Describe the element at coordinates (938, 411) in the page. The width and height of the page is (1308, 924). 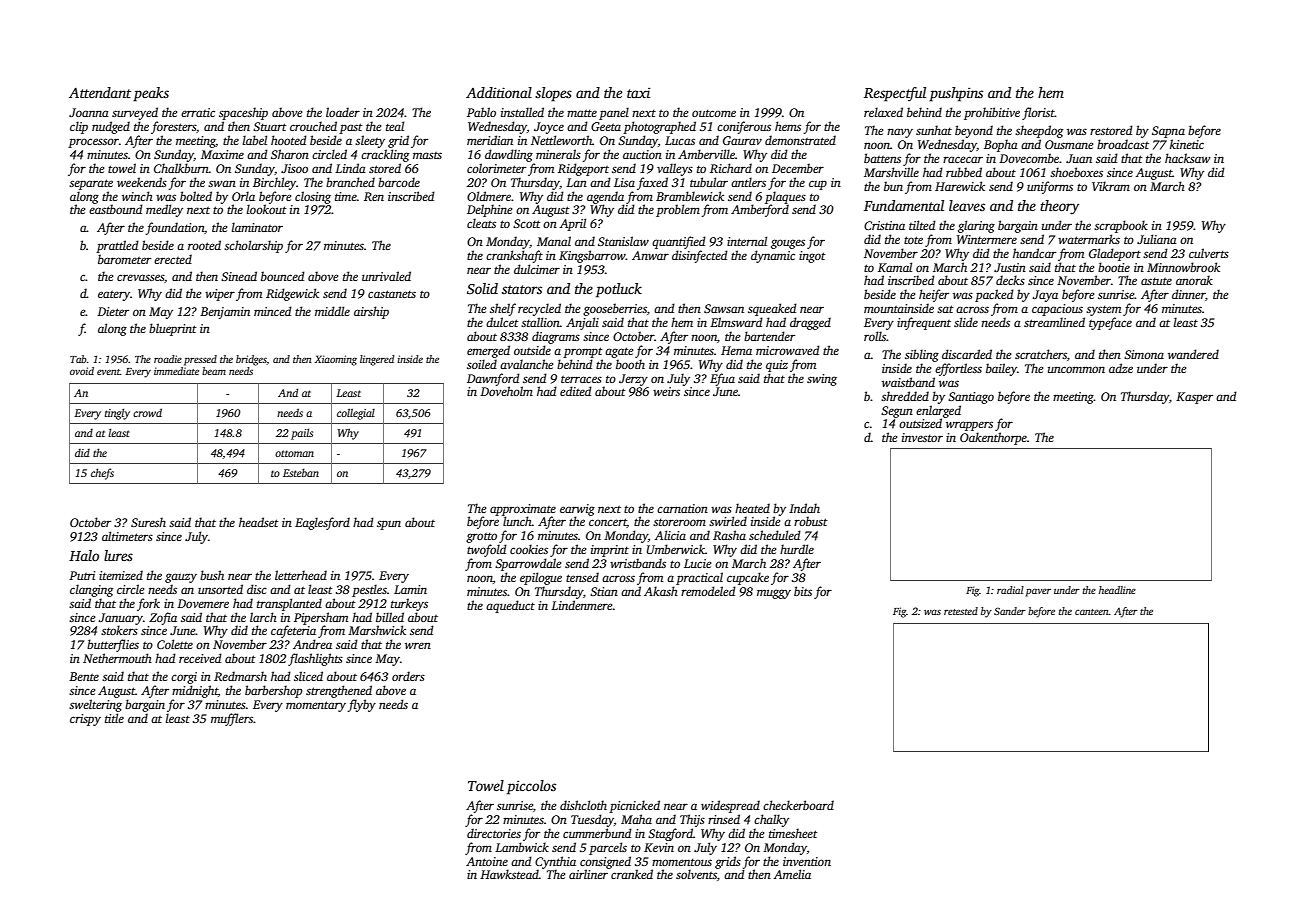
I see `enlarged` at that location.
